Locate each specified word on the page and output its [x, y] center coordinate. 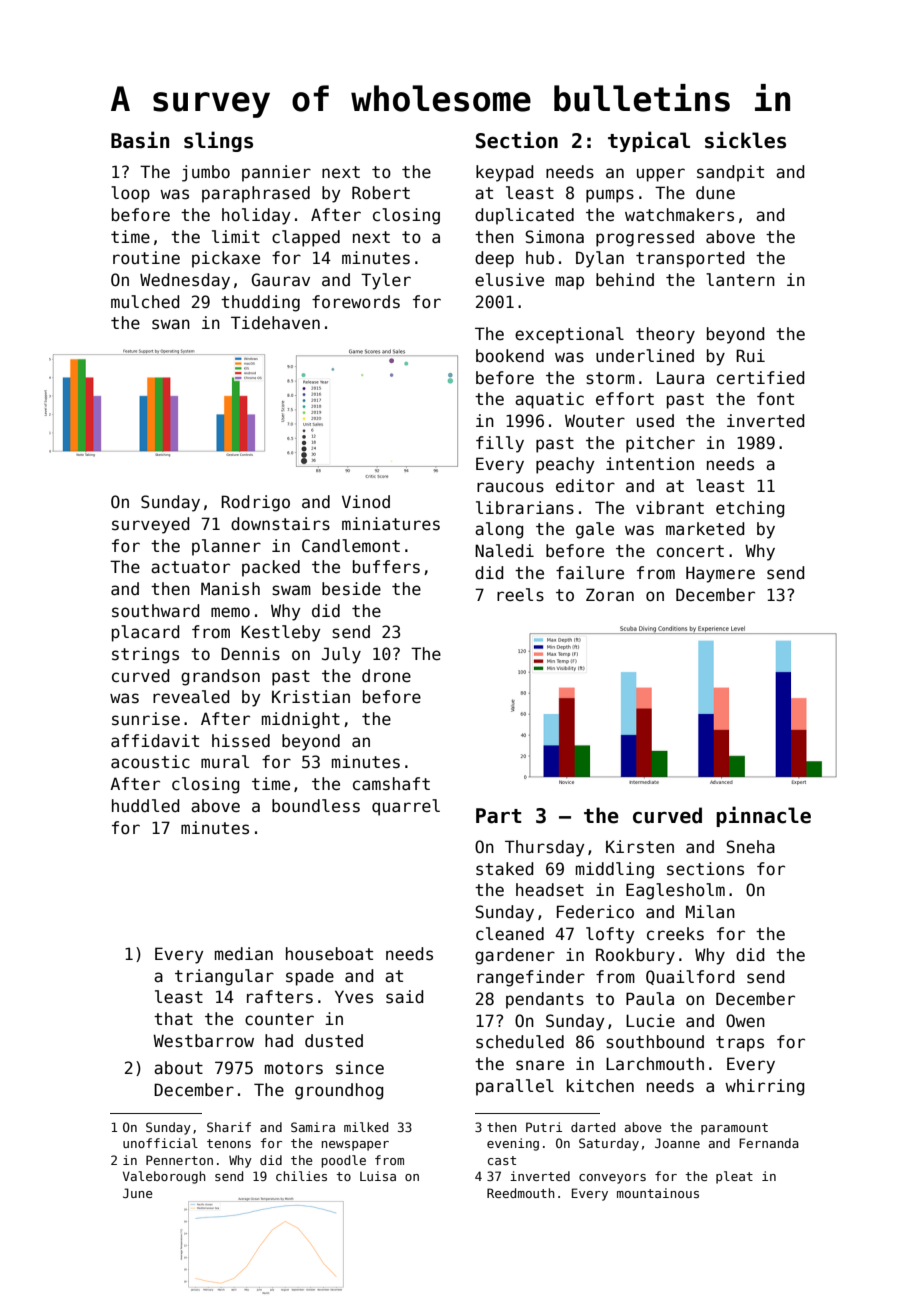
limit [236, 236]
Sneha [750, 847]
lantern [740, 280]
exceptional [569, 335]
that [173, 1018]
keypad [505, 173]
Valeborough [164, 1177]
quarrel [406, 807]
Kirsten [640, 847]
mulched [145, 302]
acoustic [150, 762]
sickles [745, 140]
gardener [515, 956]
